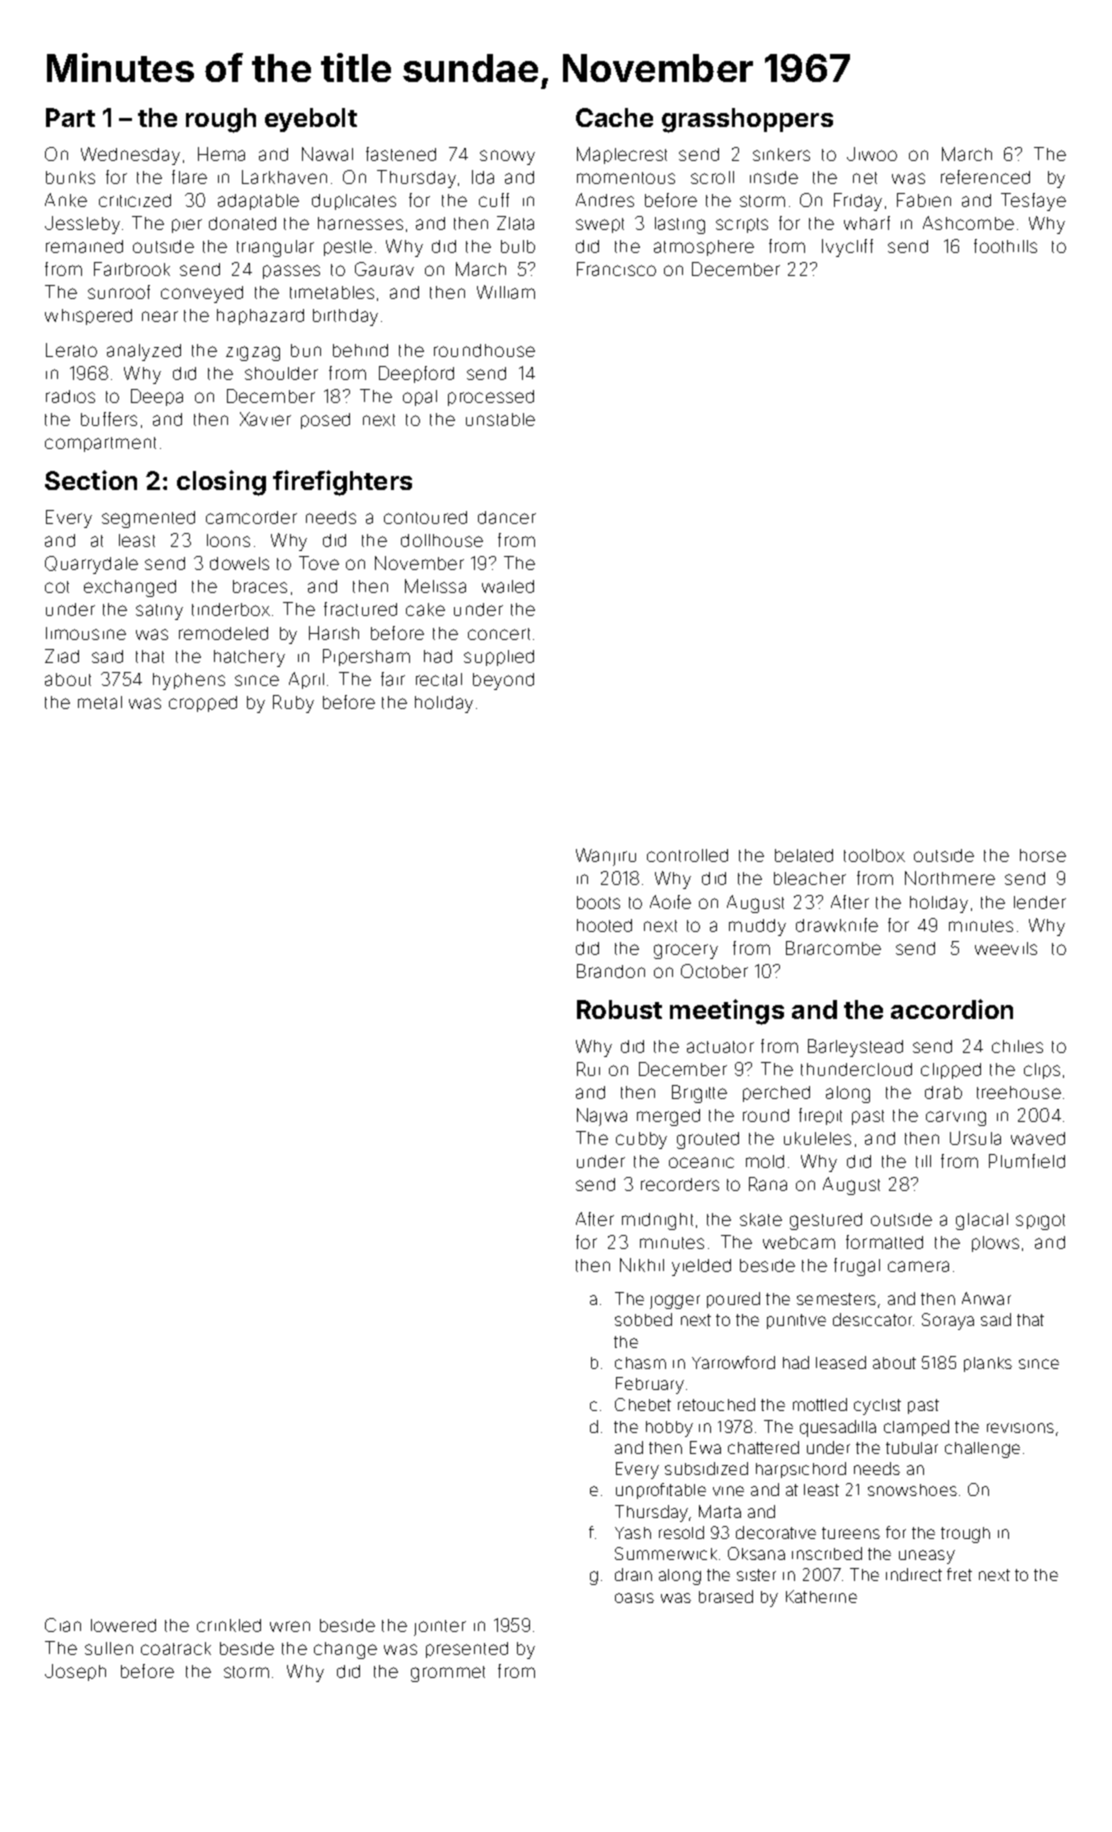  What do you see at coordinates (1006, 948) in the screenshot?
I see `weevils` at bounding box center [1006, 948].
